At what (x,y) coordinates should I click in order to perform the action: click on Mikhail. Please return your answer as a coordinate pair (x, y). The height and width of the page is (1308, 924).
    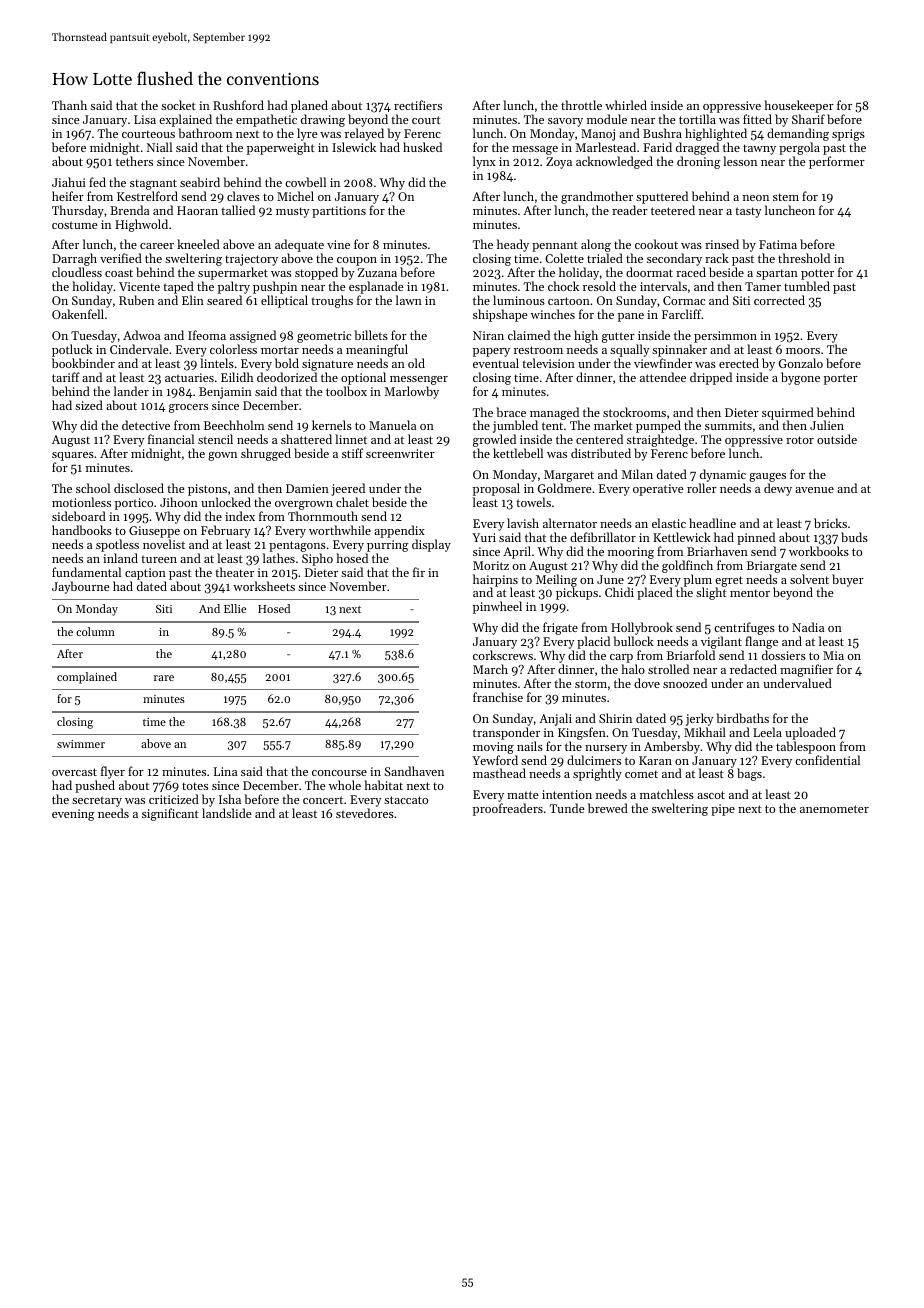
    Looking at the image, I should click on (705, 732).
